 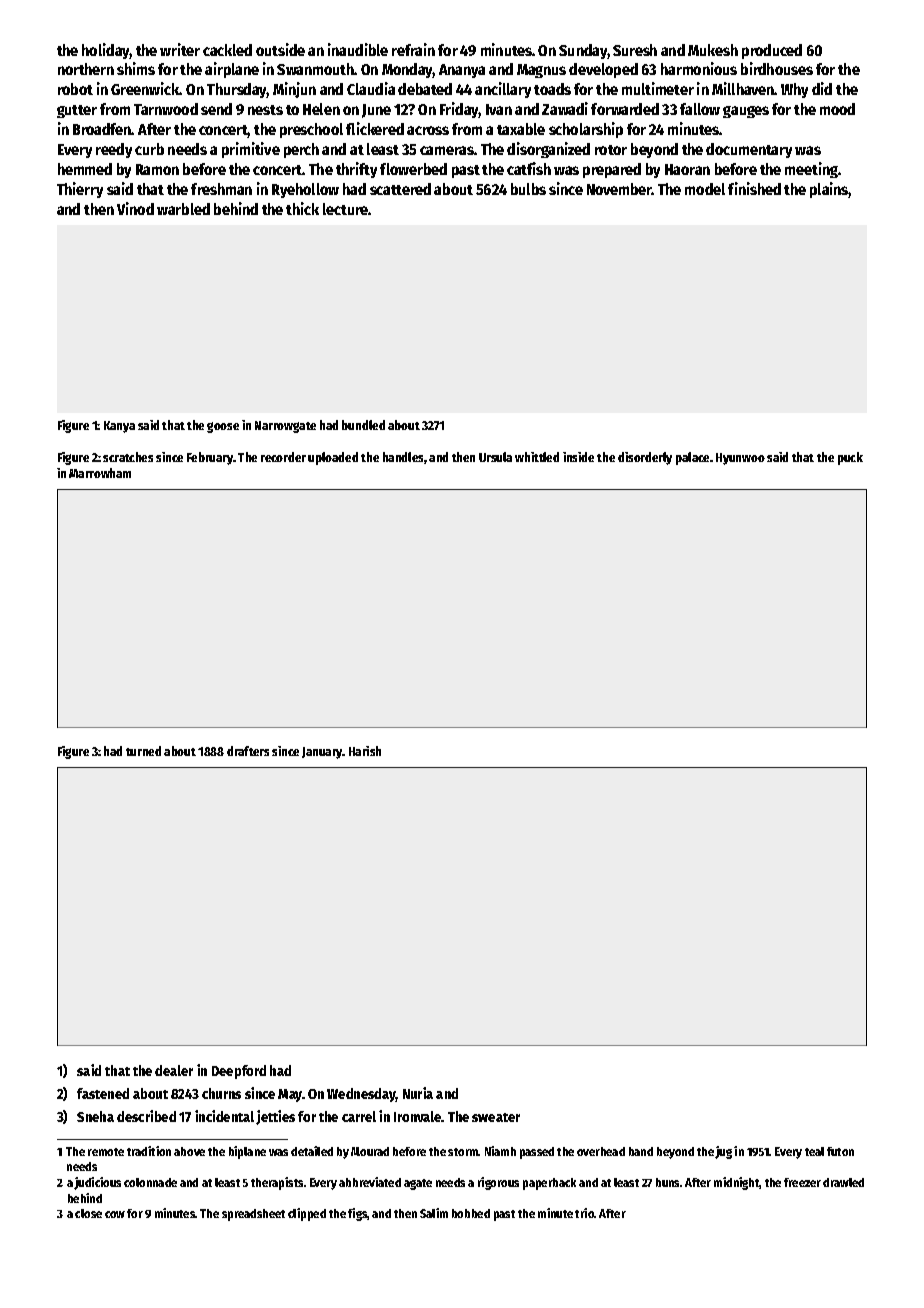 I want to click on refrain, so click(x=413, y=49).
